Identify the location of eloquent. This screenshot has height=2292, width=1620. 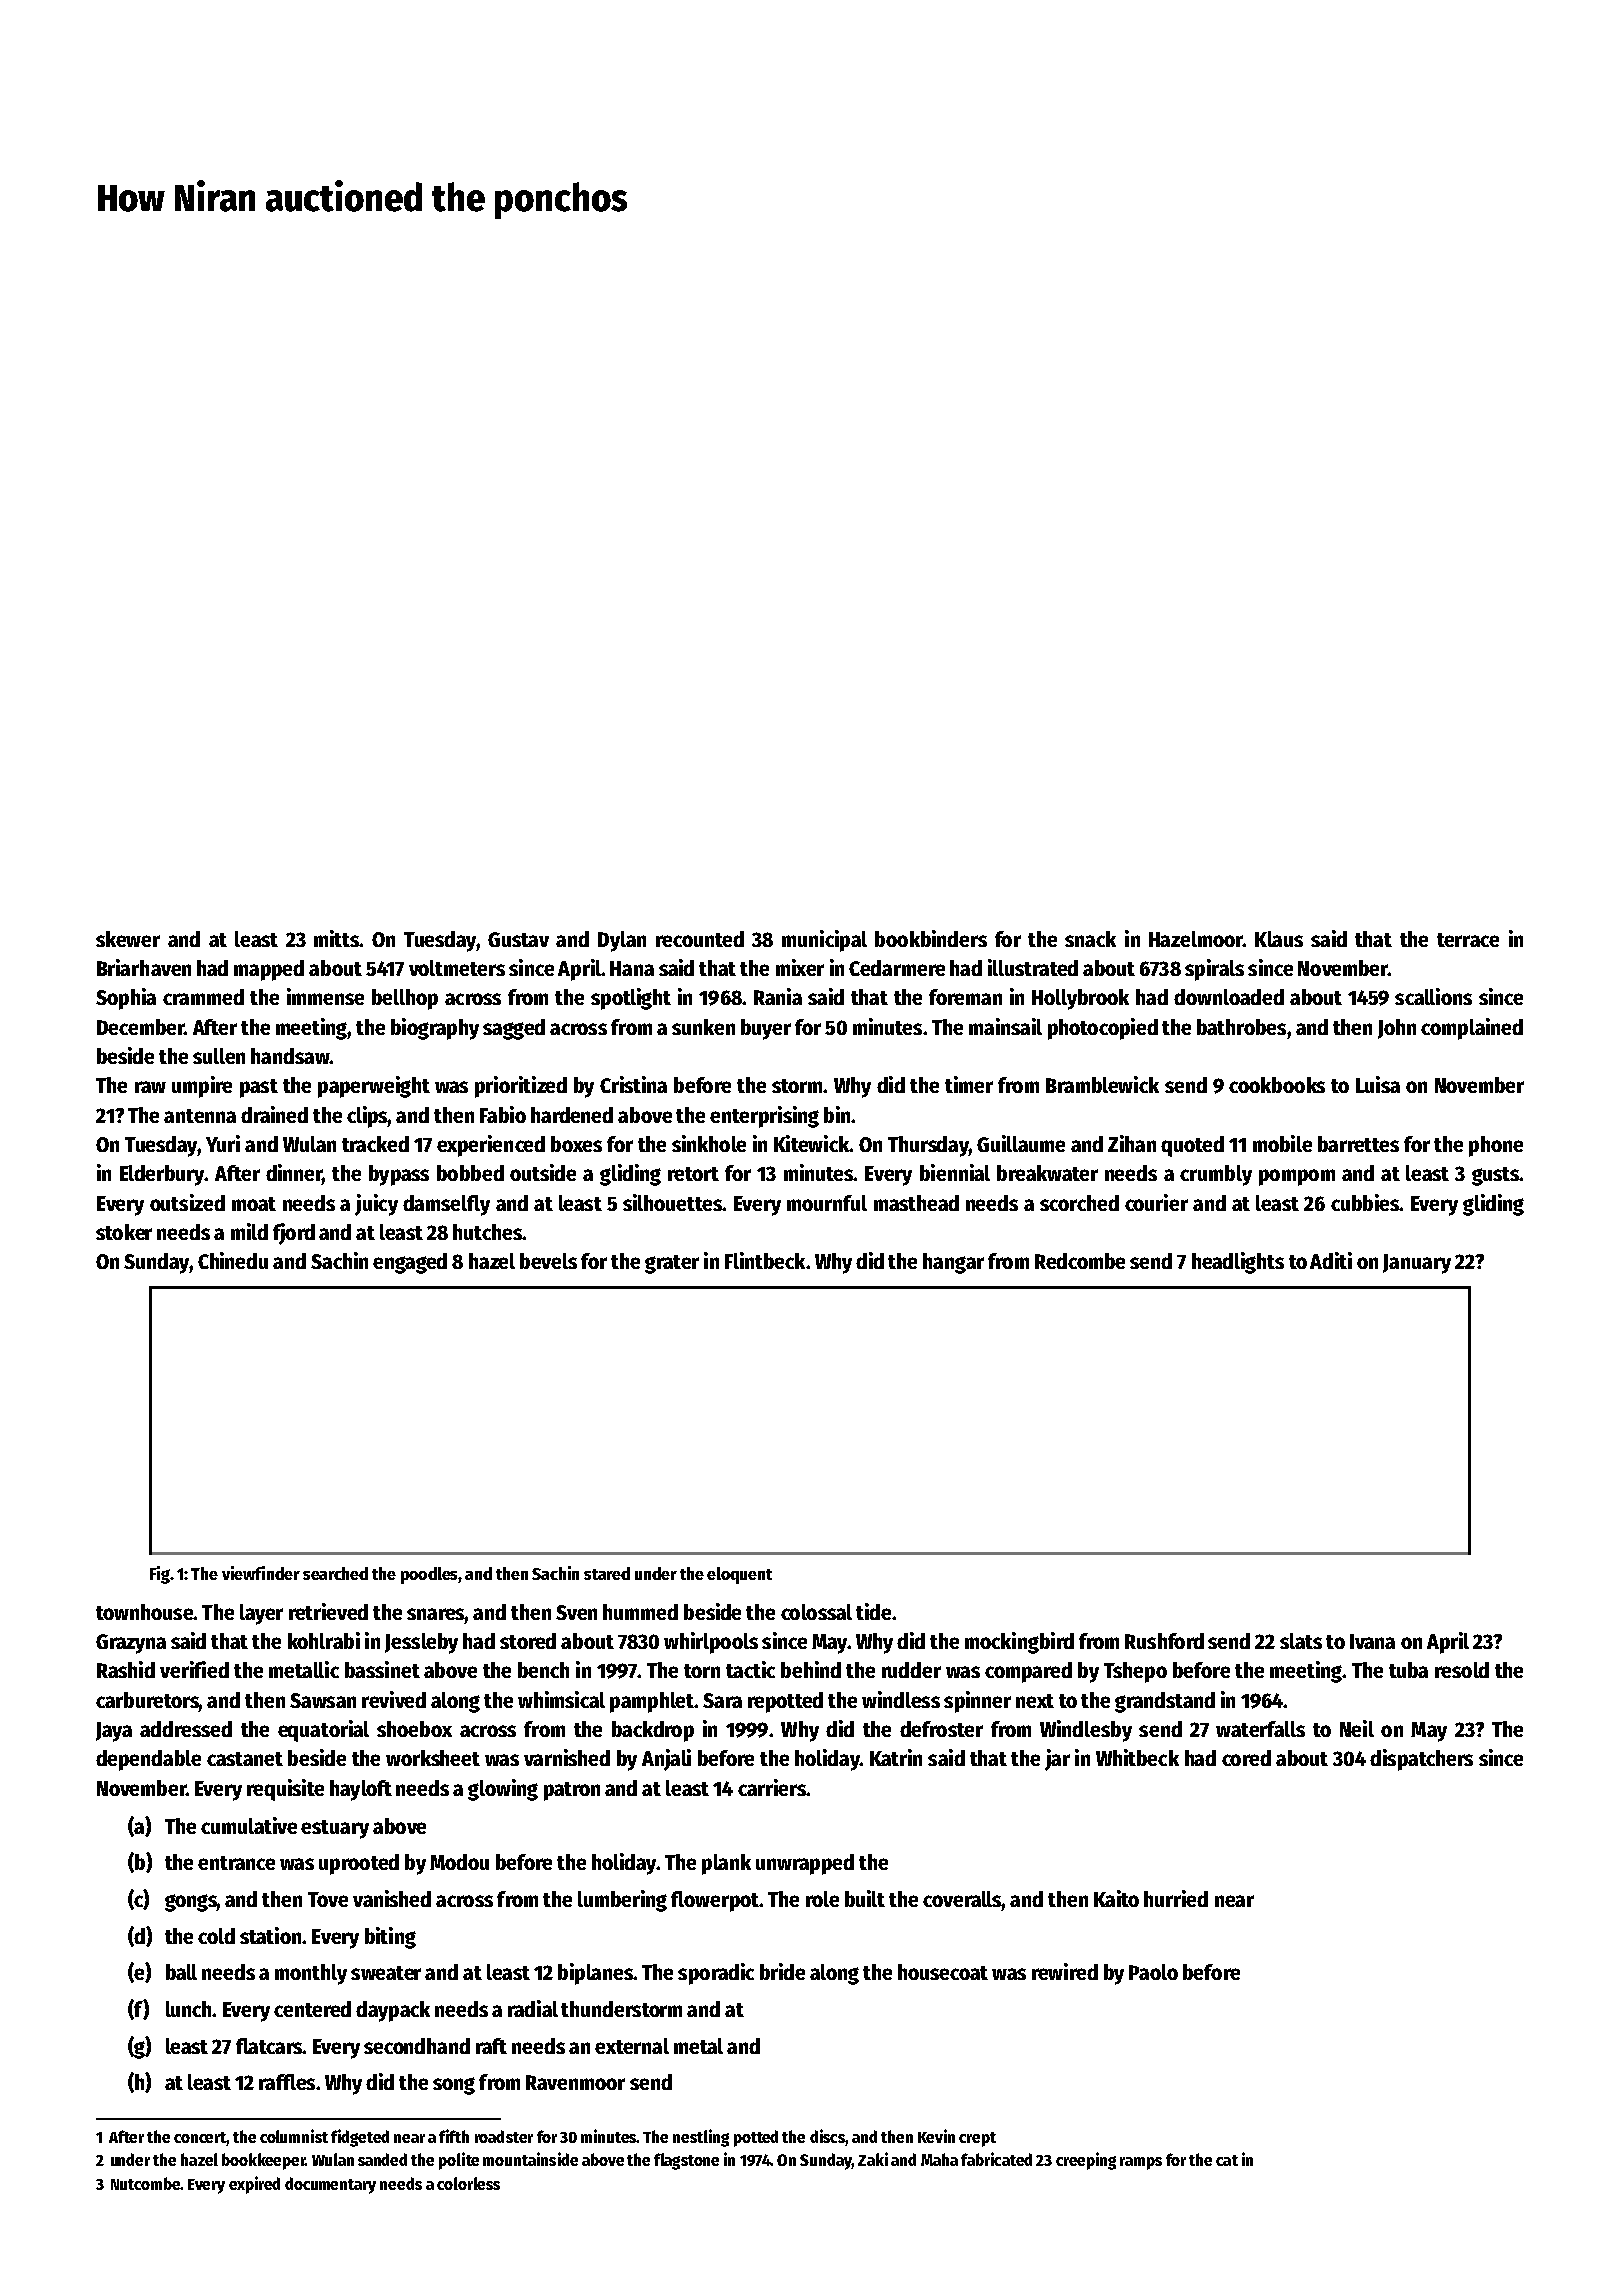
(739, 1575).
